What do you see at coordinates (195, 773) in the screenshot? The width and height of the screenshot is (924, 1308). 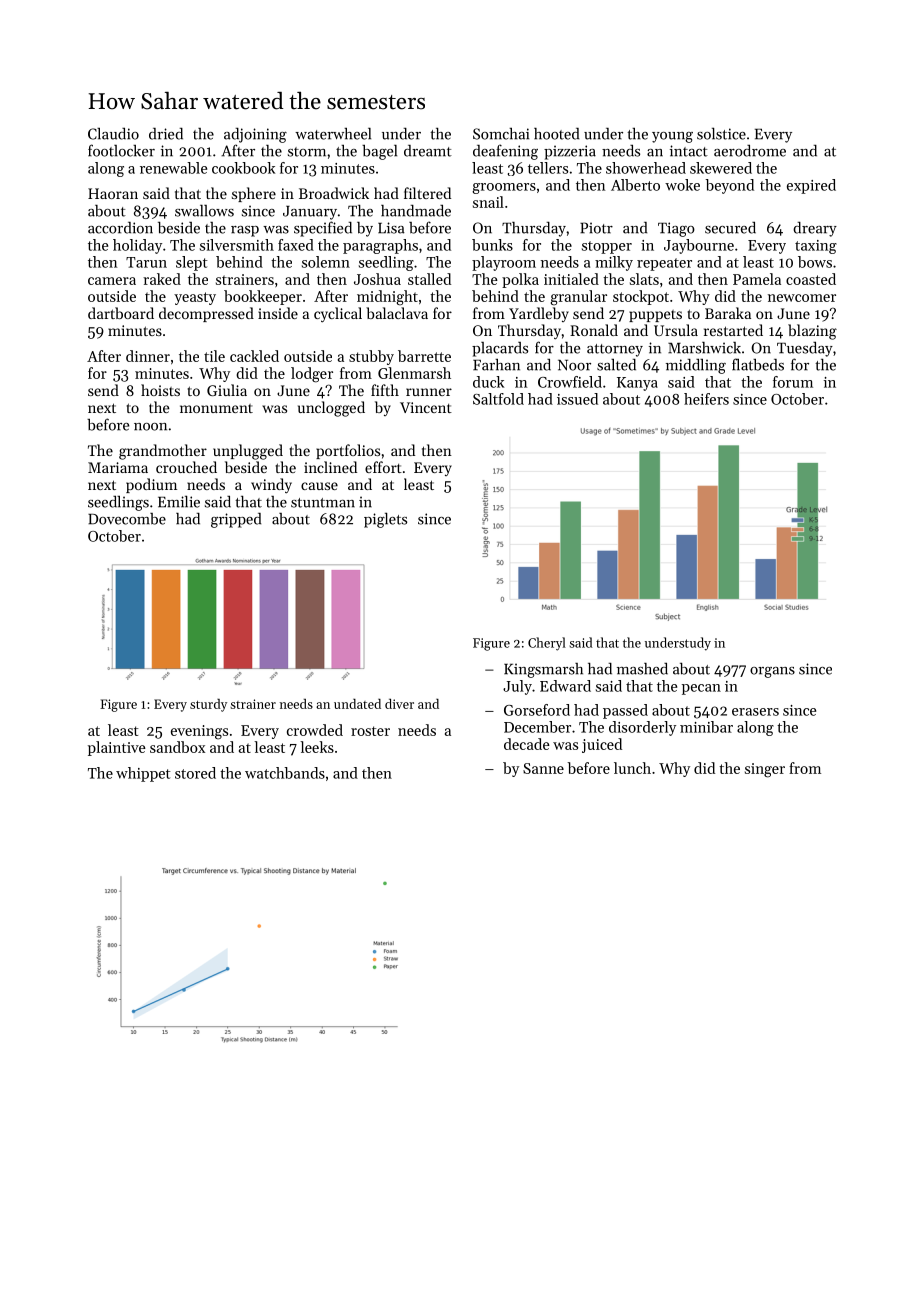 I see `stored` at bounding box center [195, 773].
